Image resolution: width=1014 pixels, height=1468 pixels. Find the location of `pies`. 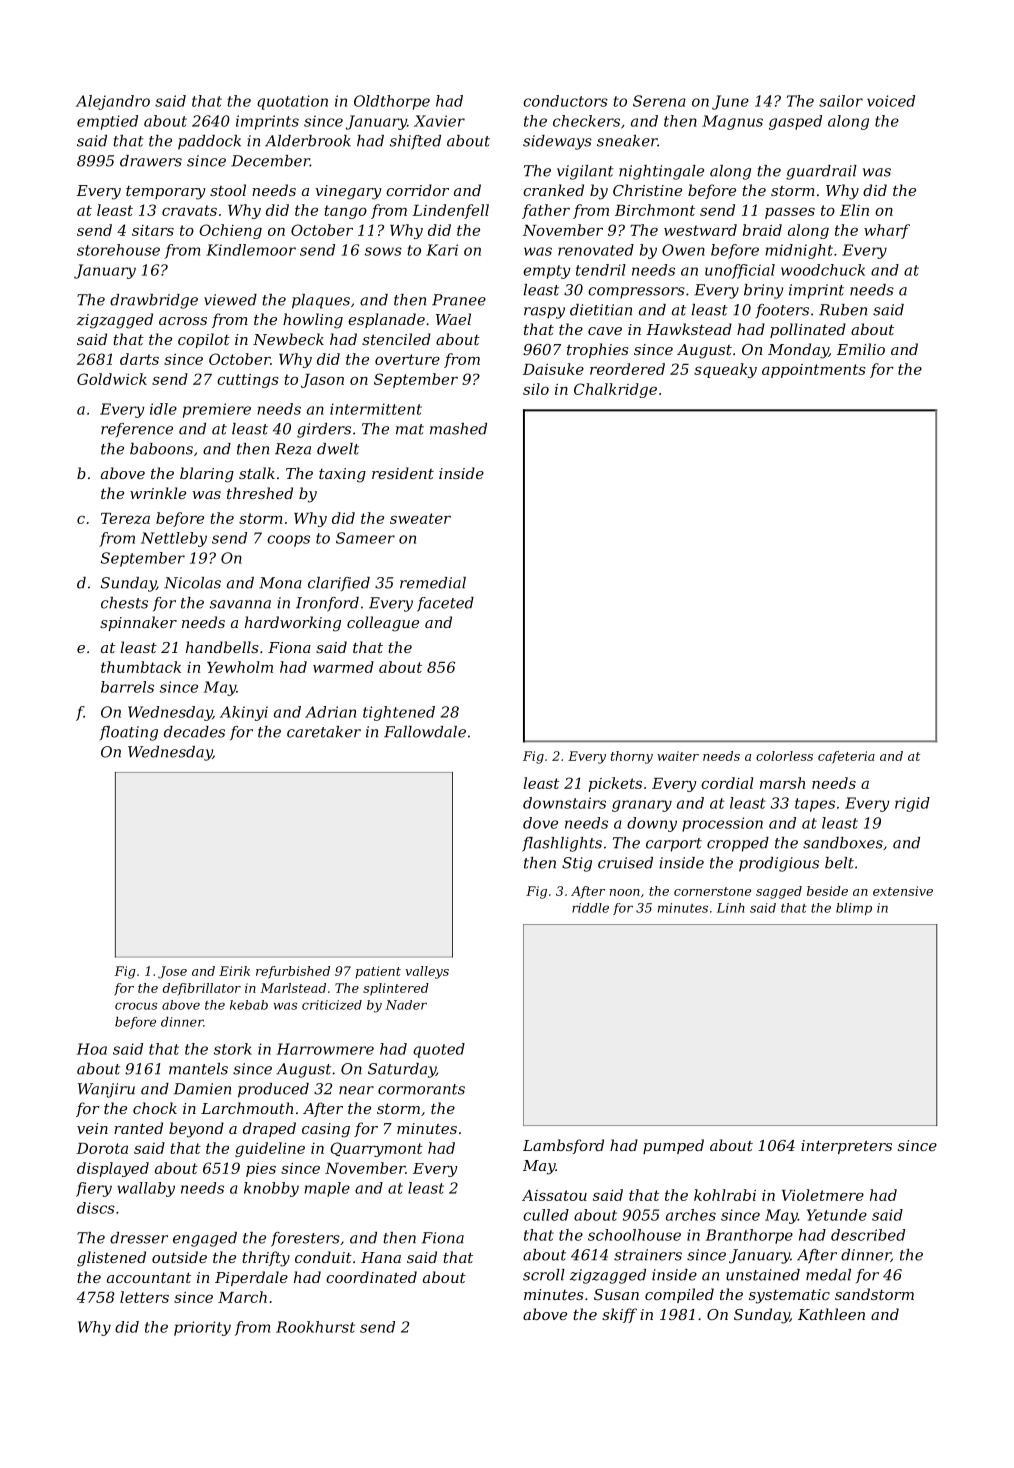

pies is located at coordinates (261, 1170).
